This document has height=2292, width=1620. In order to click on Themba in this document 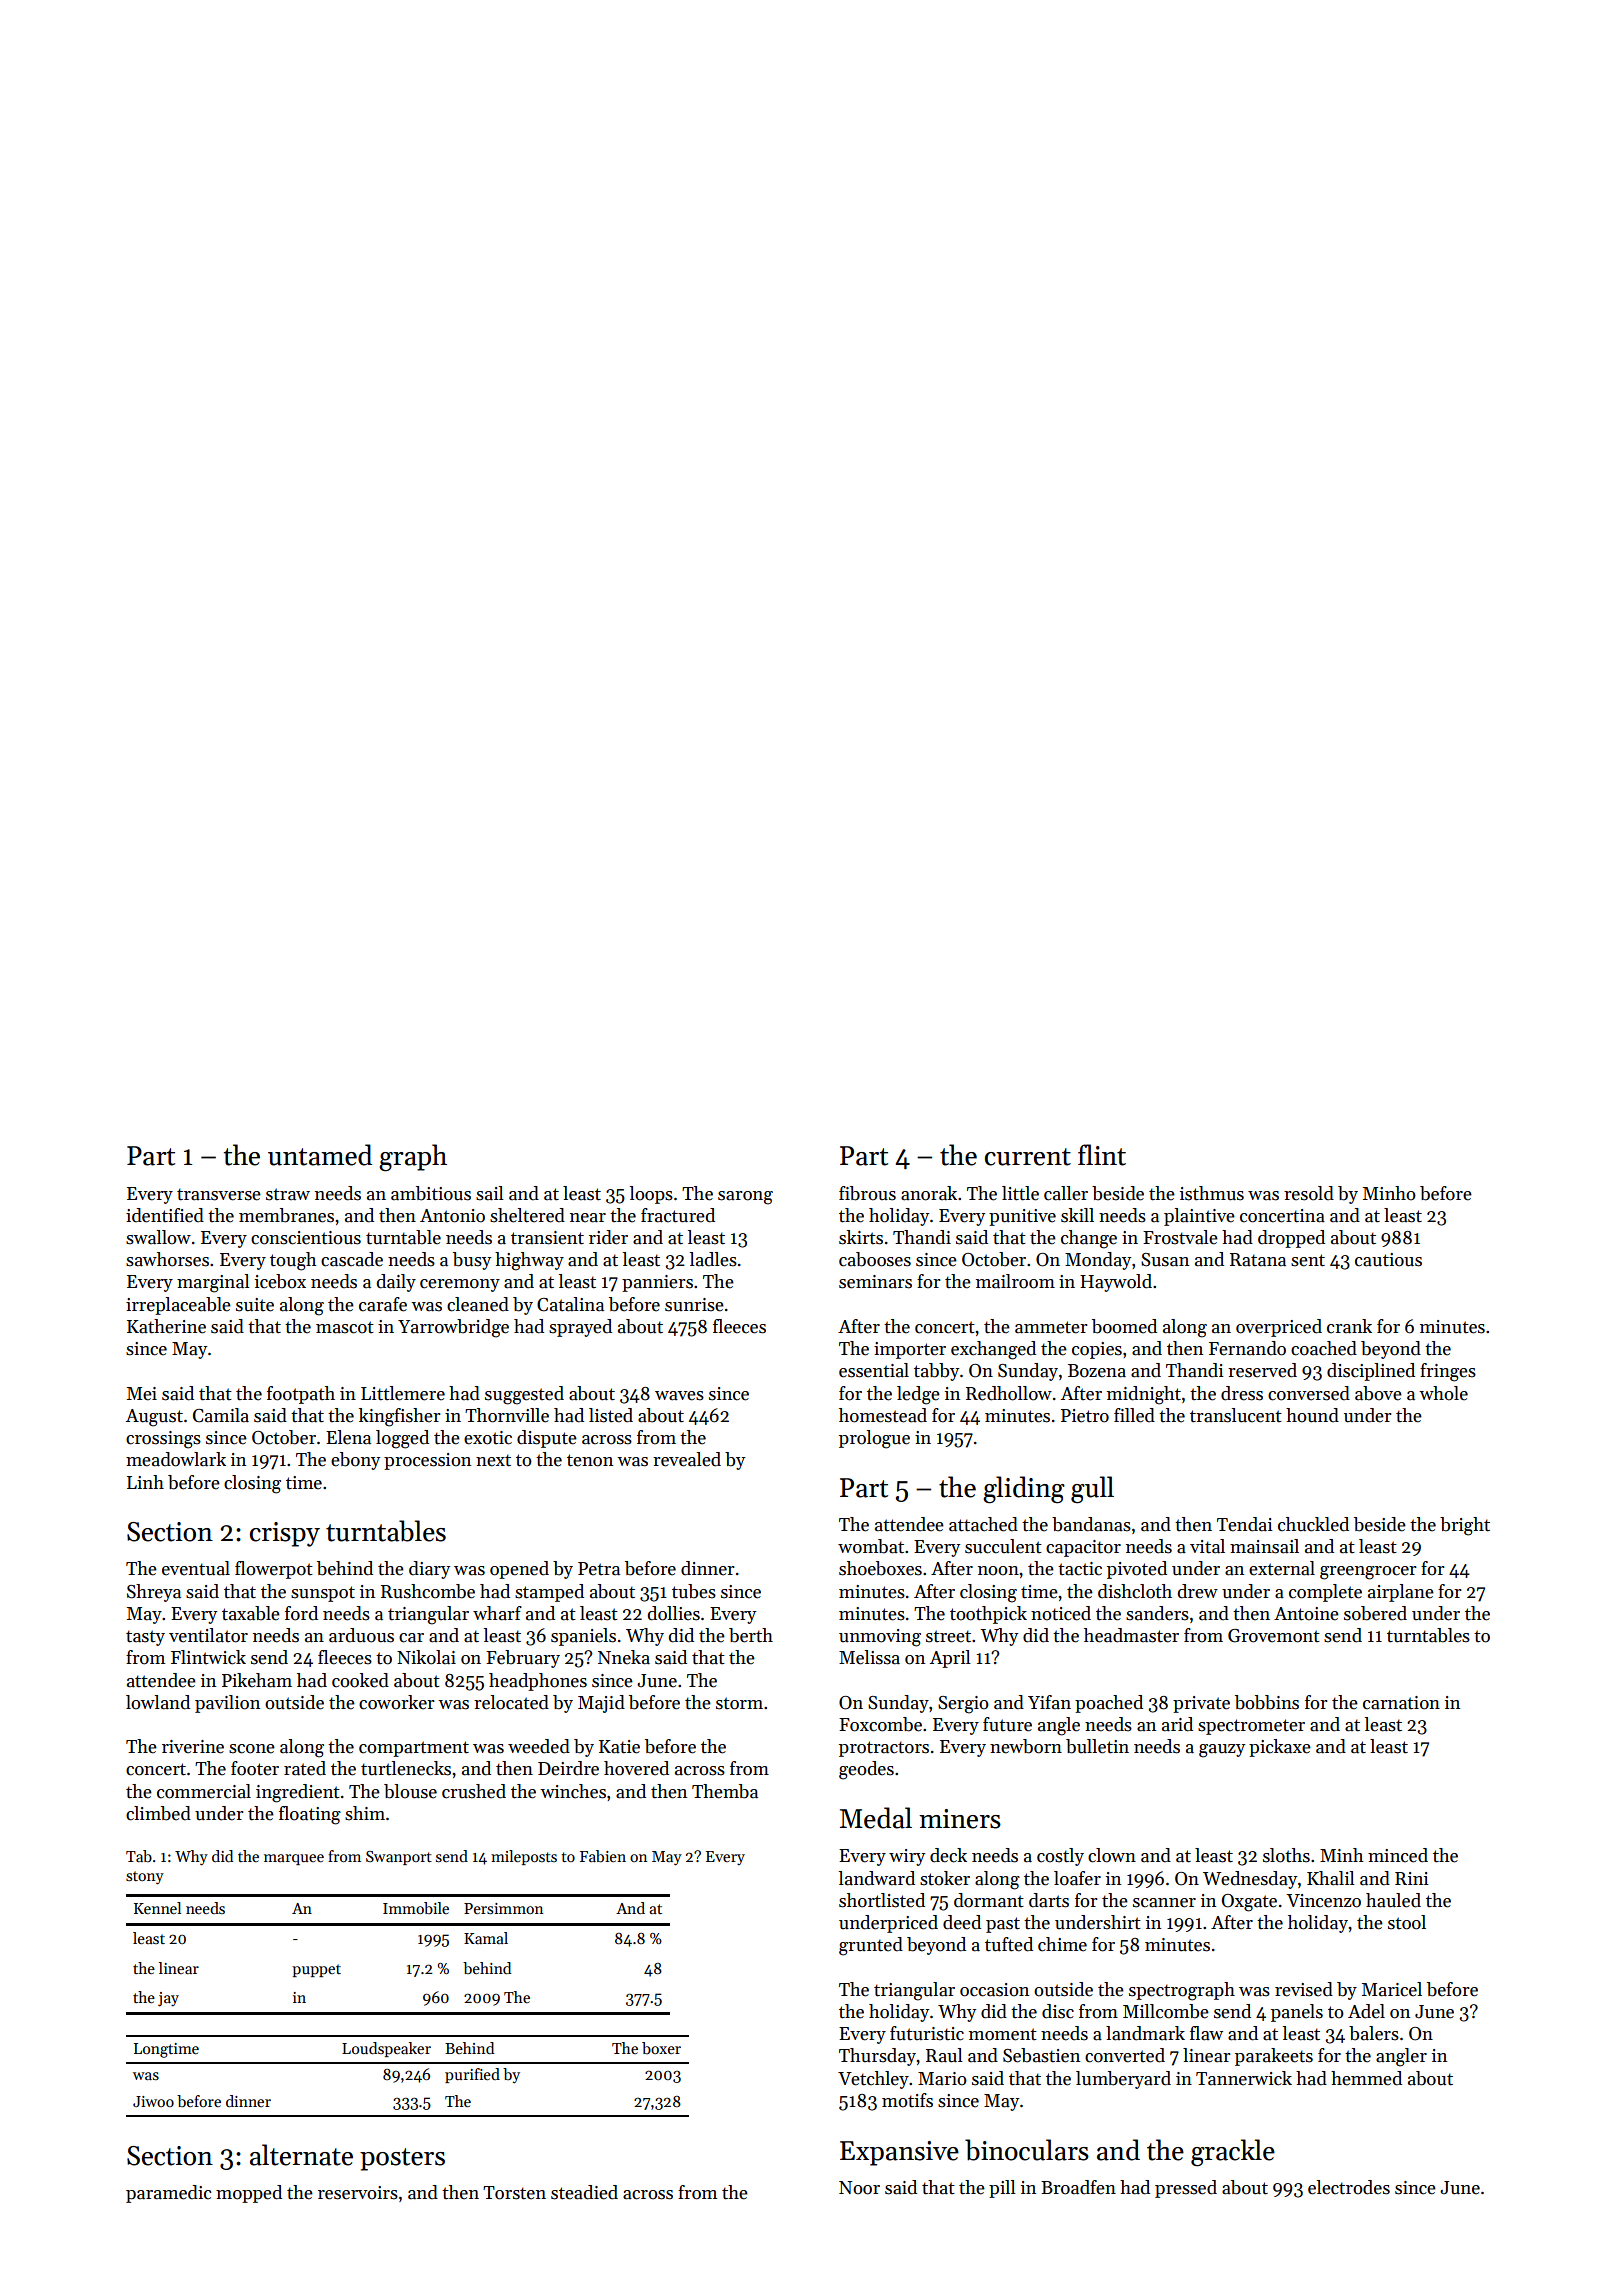, I will do `click(725, 1791)`.
